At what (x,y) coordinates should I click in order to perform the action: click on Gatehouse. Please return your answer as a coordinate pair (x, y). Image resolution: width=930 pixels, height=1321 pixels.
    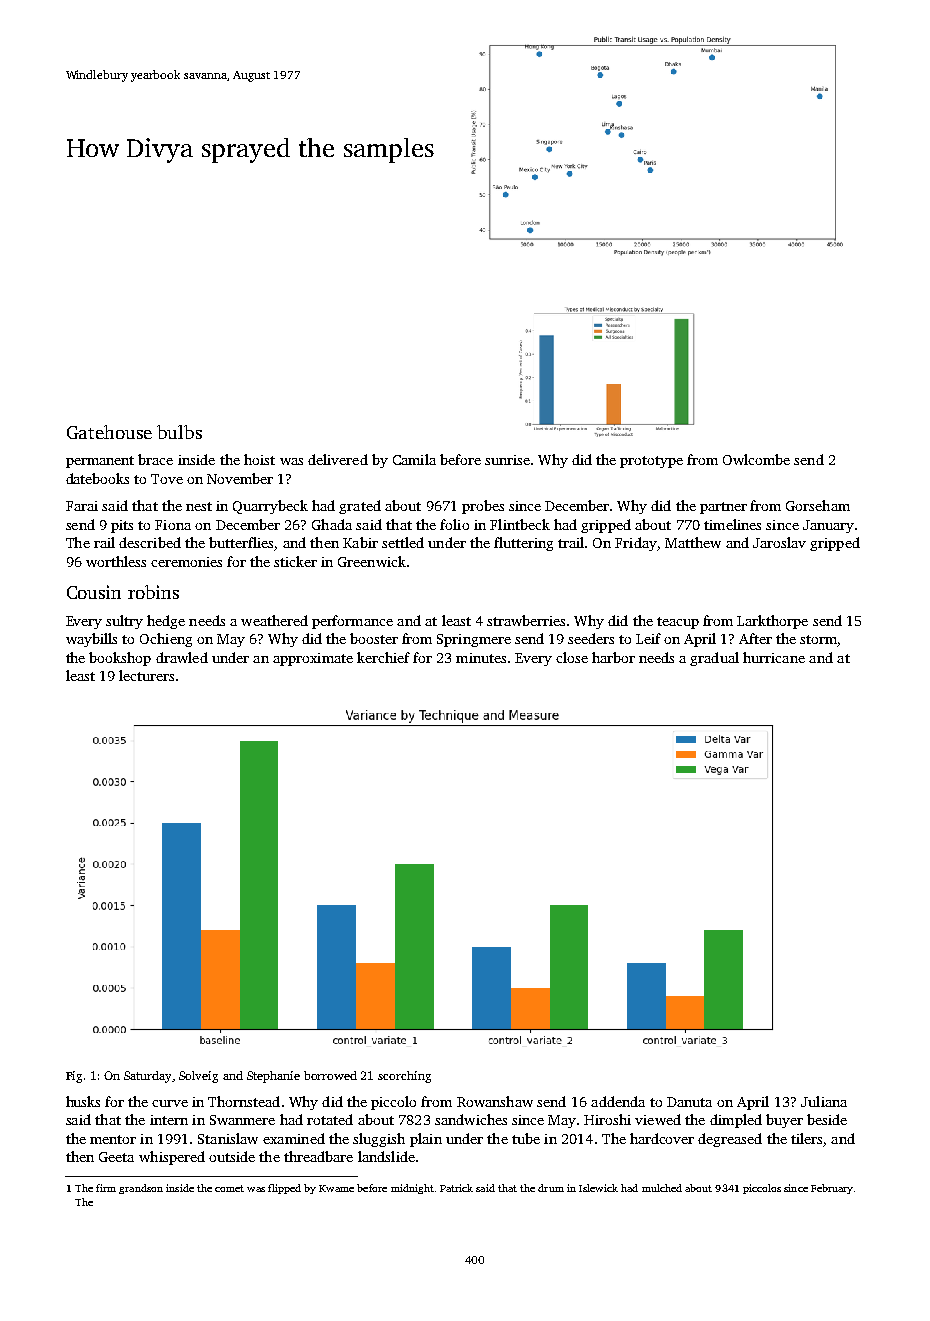
    Looking at the image, I should click on (109, 432).
